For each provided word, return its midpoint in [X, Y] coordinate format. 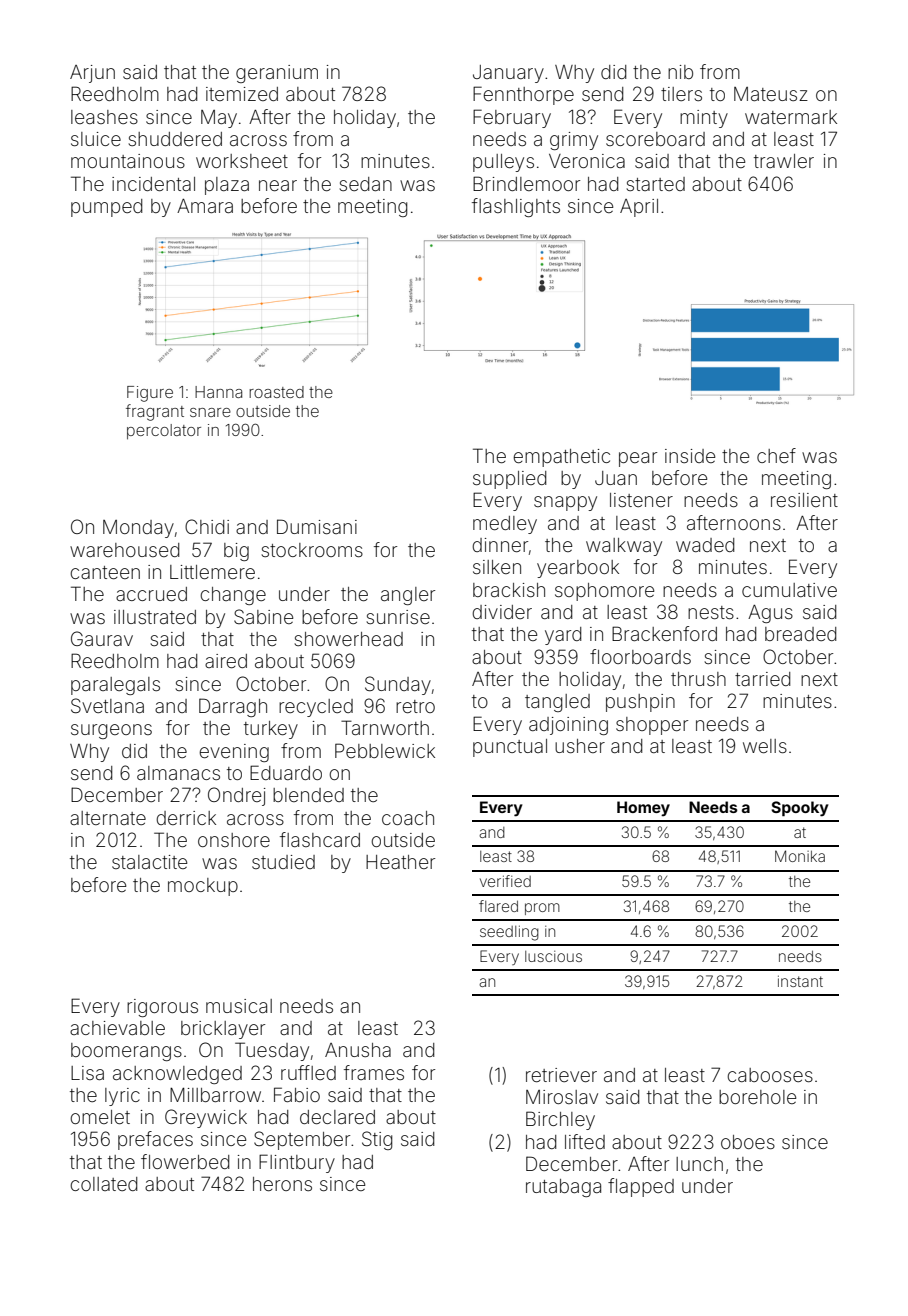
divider [502, 612]
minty [704, 119]
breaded [800, 634]
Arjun [92, 74]
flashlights [516, 207]
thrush [698, 679]
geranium [277, 74]
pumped [106, 208]
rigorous [162, 1008]
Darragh [233, 707]
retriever [561, 1075]
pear [638, 459]
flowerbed [185, 1161]
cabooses [770, 1075]
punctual [510, 748]
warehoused [124, 550]
